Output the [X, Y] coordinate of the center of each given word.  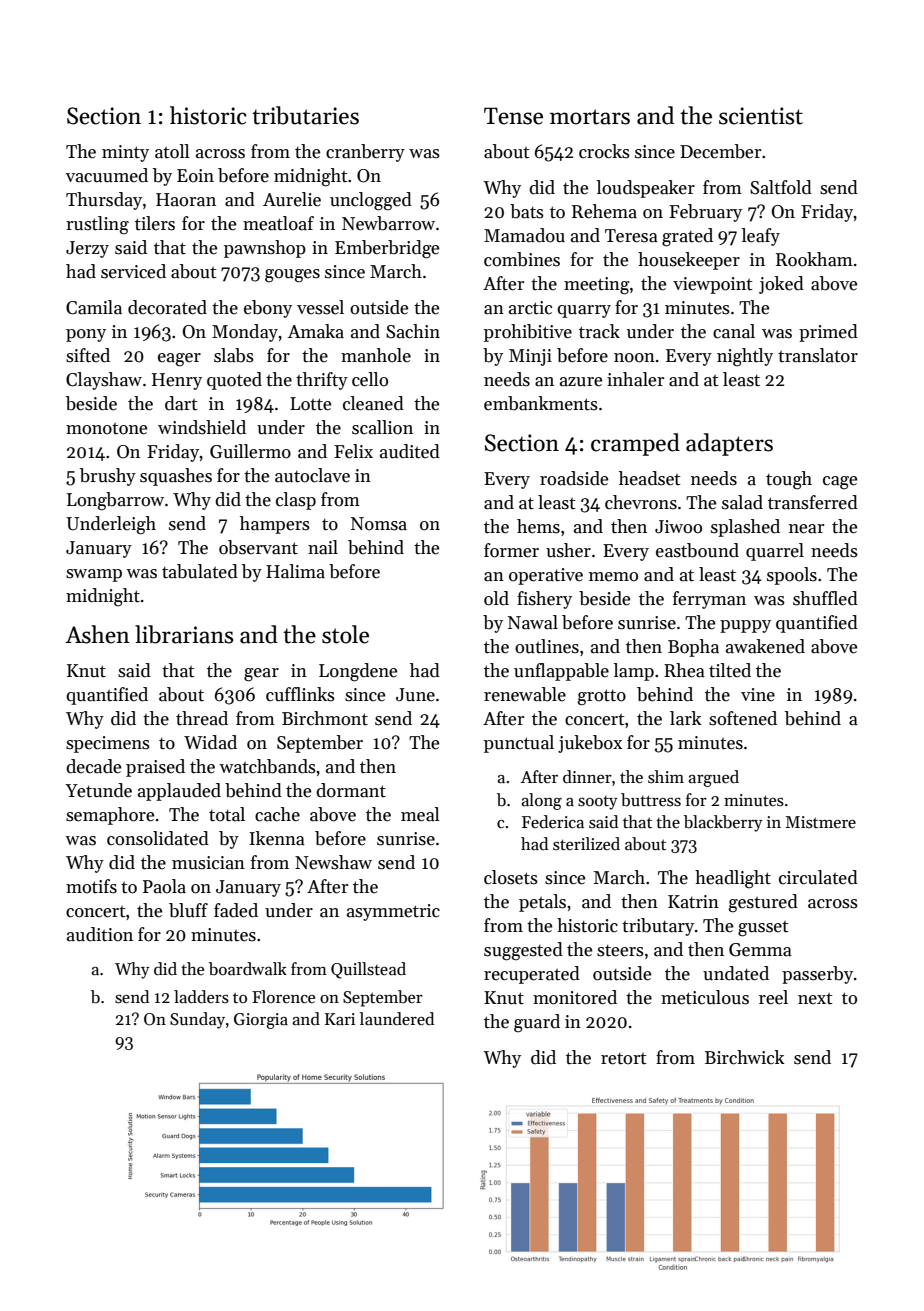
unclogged [371, 201]
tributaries [305, 115]
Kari [340, 1019]
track [599, 331]
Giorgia [261, 1021]
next [815, 999]
